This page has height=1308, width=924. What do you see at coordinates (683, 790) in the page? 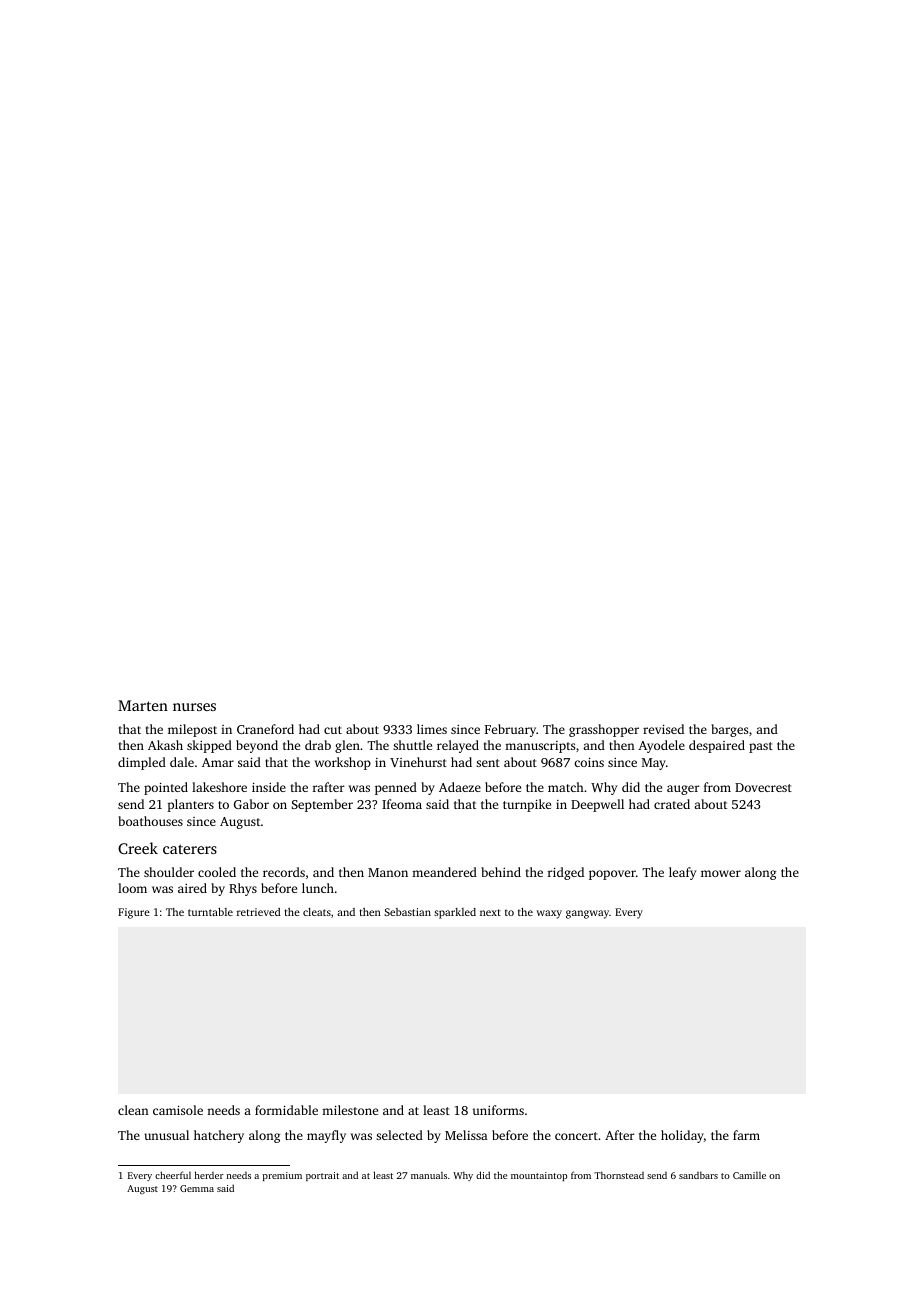
I see `auger` at bounding box center [683, 790].
